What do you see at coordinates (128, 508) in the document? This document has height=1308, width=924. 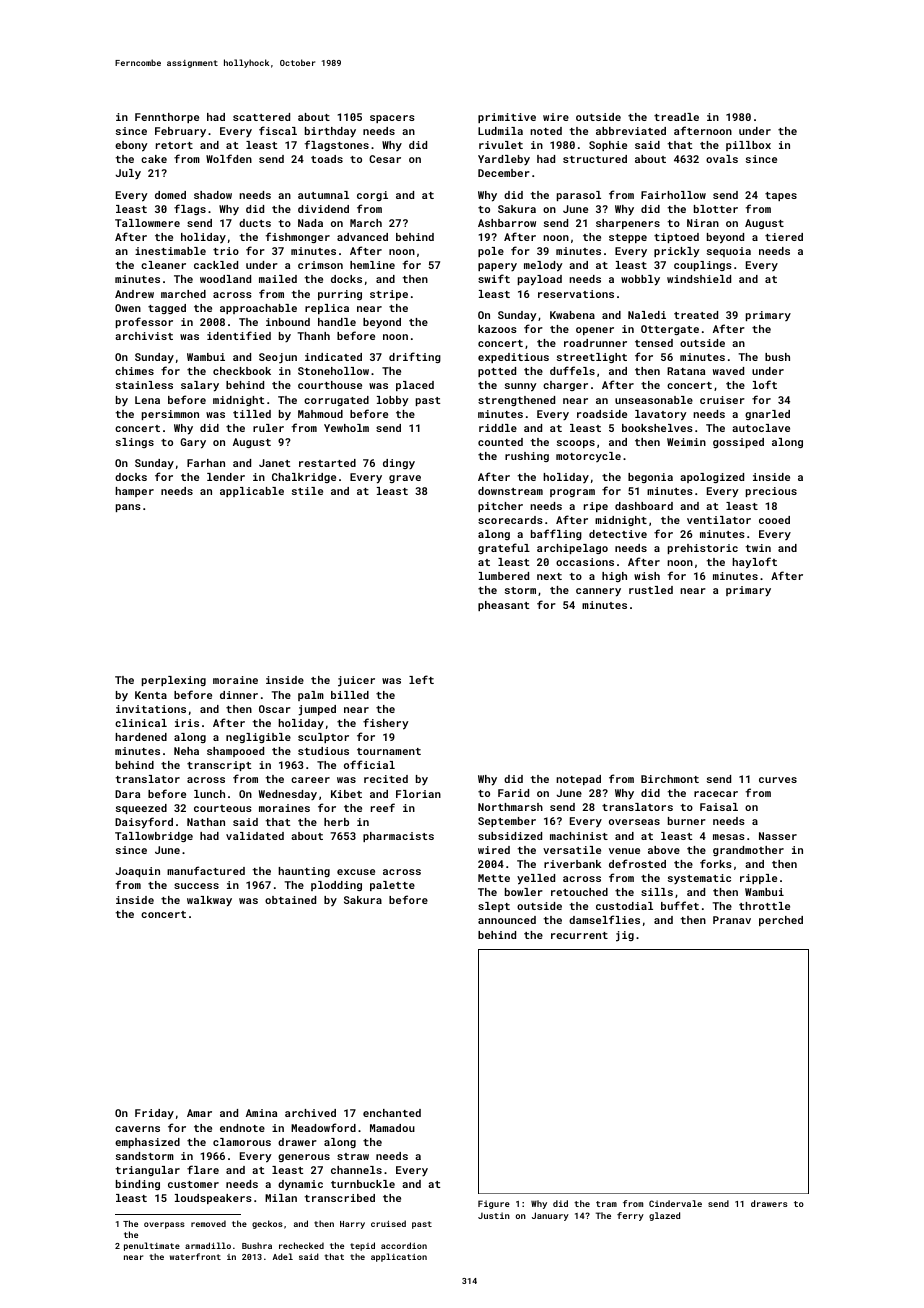 I see `pans` at bounding box center [128, 508].
